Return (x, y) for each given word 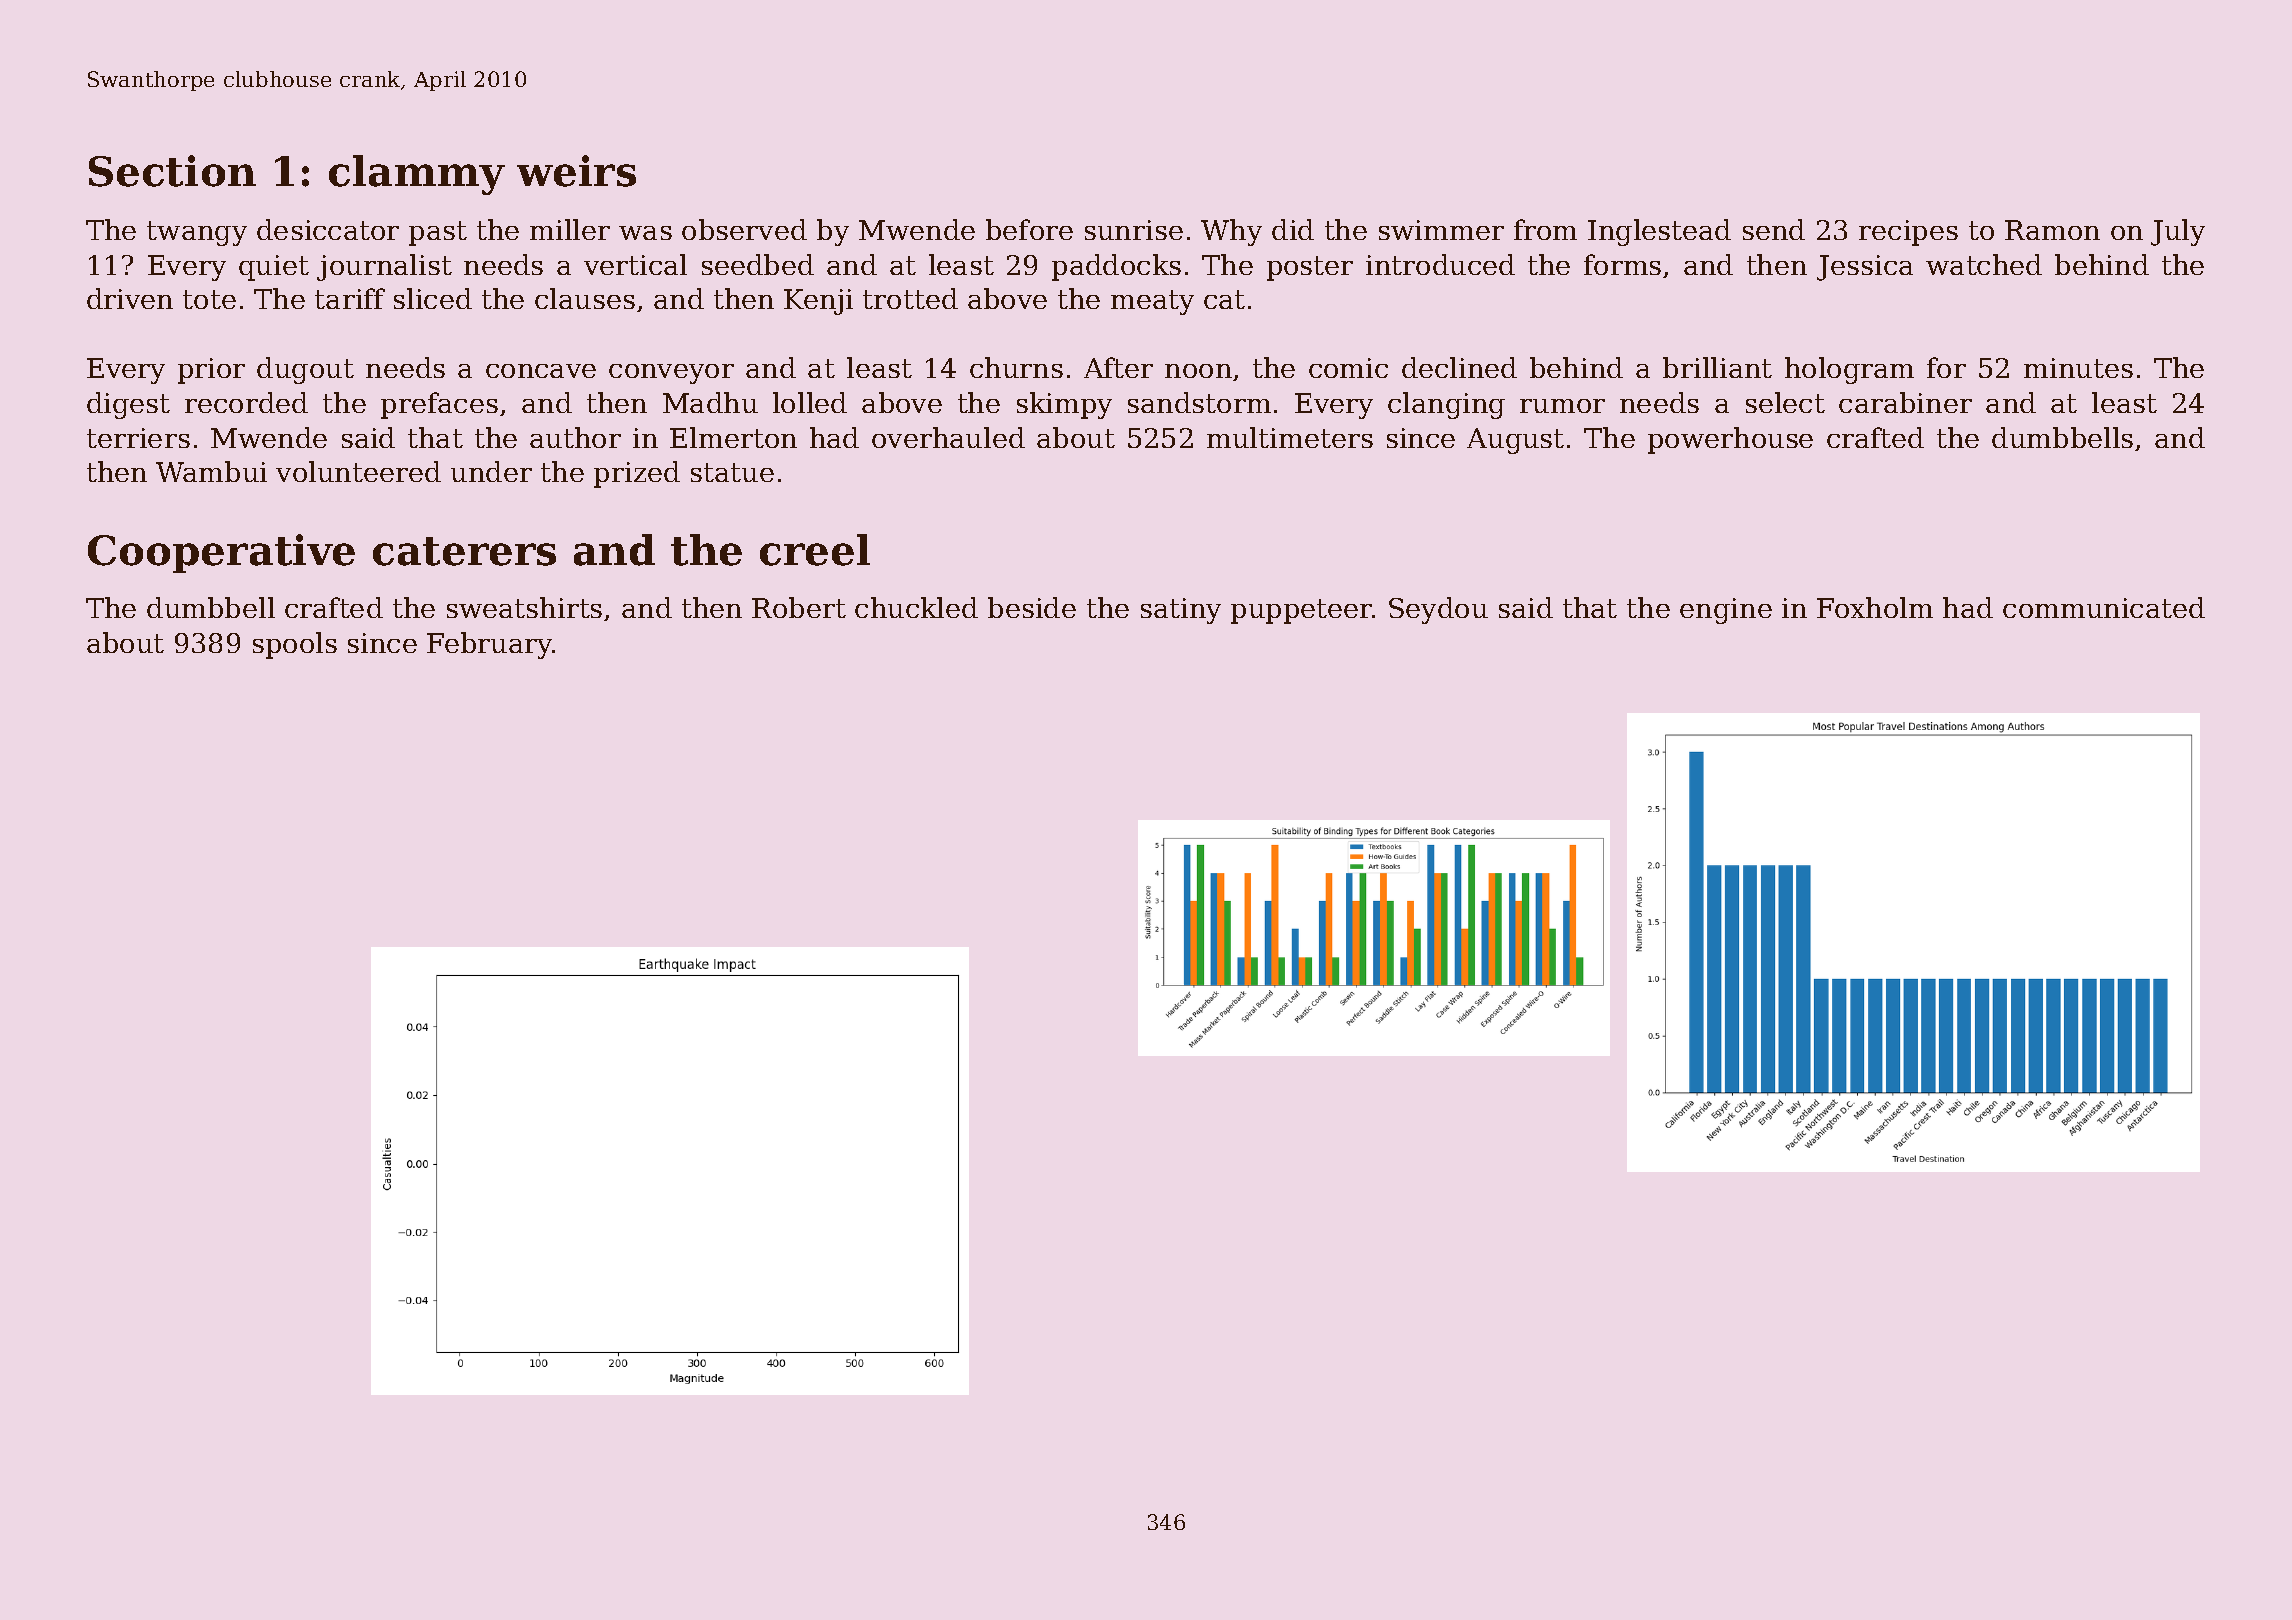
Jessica (1865, 268)
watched (1984, 264)
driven (130, 298)
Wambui (211, 471)
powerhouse (1730, 440)
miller (570, 229)
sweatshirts (524, 607)
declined (1459, 367)
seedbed (758, 264)
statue (732, 472)
